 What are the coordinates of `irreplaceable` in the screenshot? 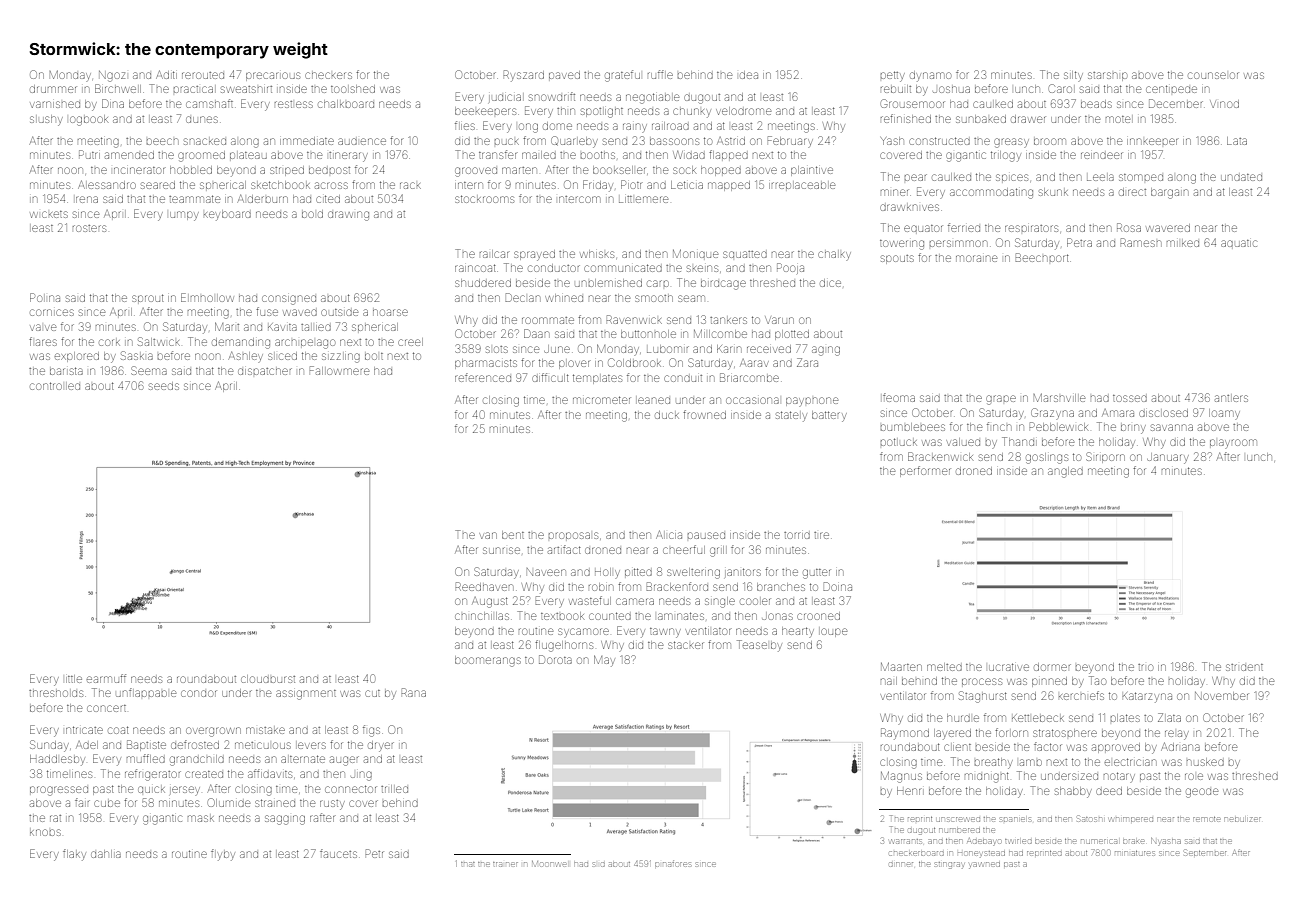 It's located at (802, 185).
